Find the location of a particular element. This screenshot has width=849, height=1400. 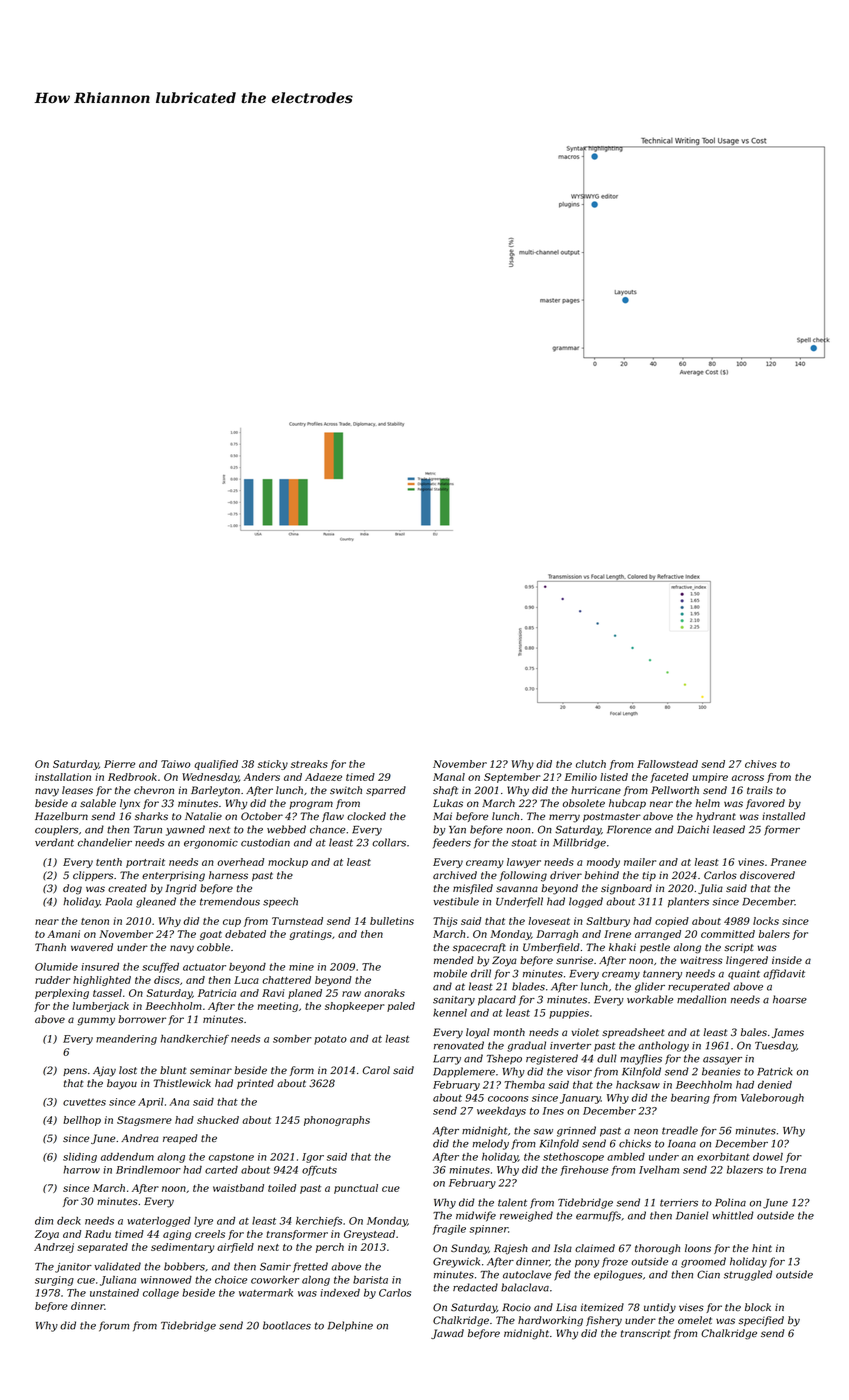

workable is located at coordinates (650, 999).
